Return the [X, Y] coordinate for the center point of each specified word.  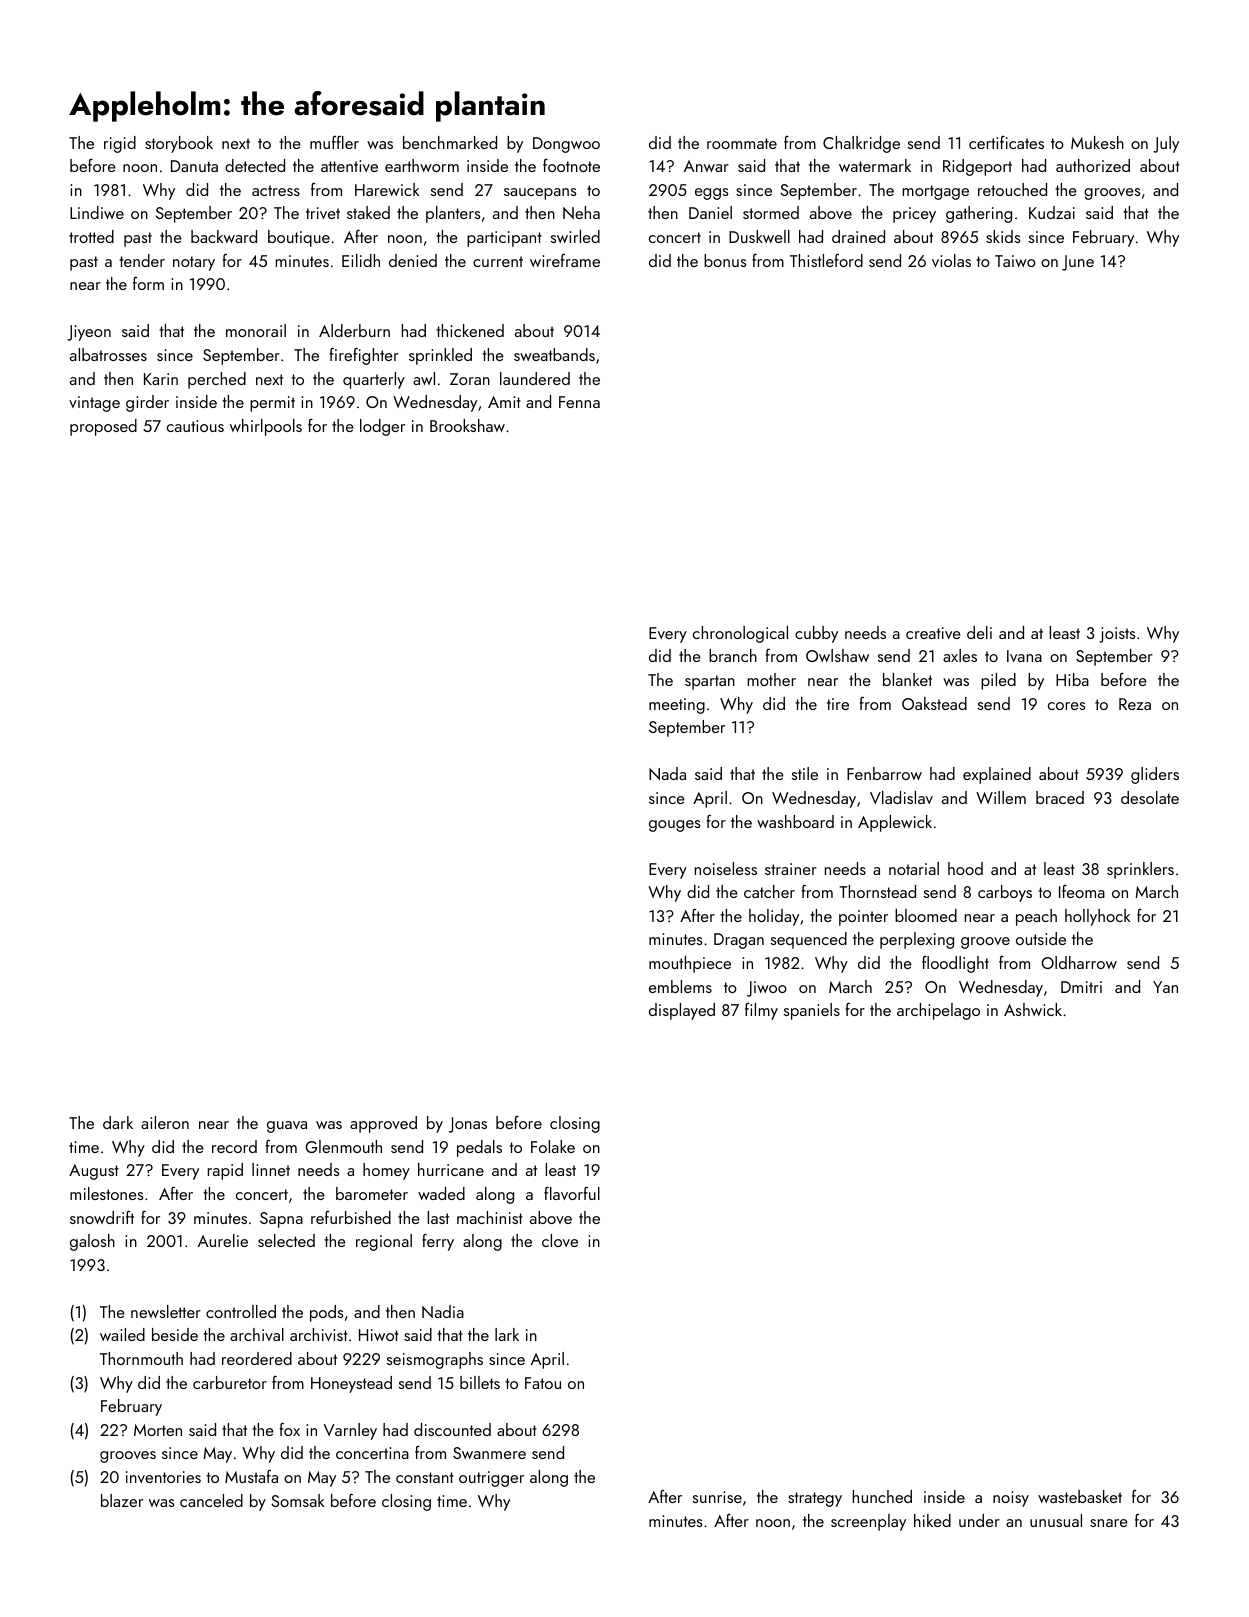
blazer [122, 1500]
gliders [1155, 775]
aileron [165, 1122]
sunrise [717, 1497]
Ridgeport [977, 167]
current [498, 261]
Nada [667, 773]
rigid [120, 144]
